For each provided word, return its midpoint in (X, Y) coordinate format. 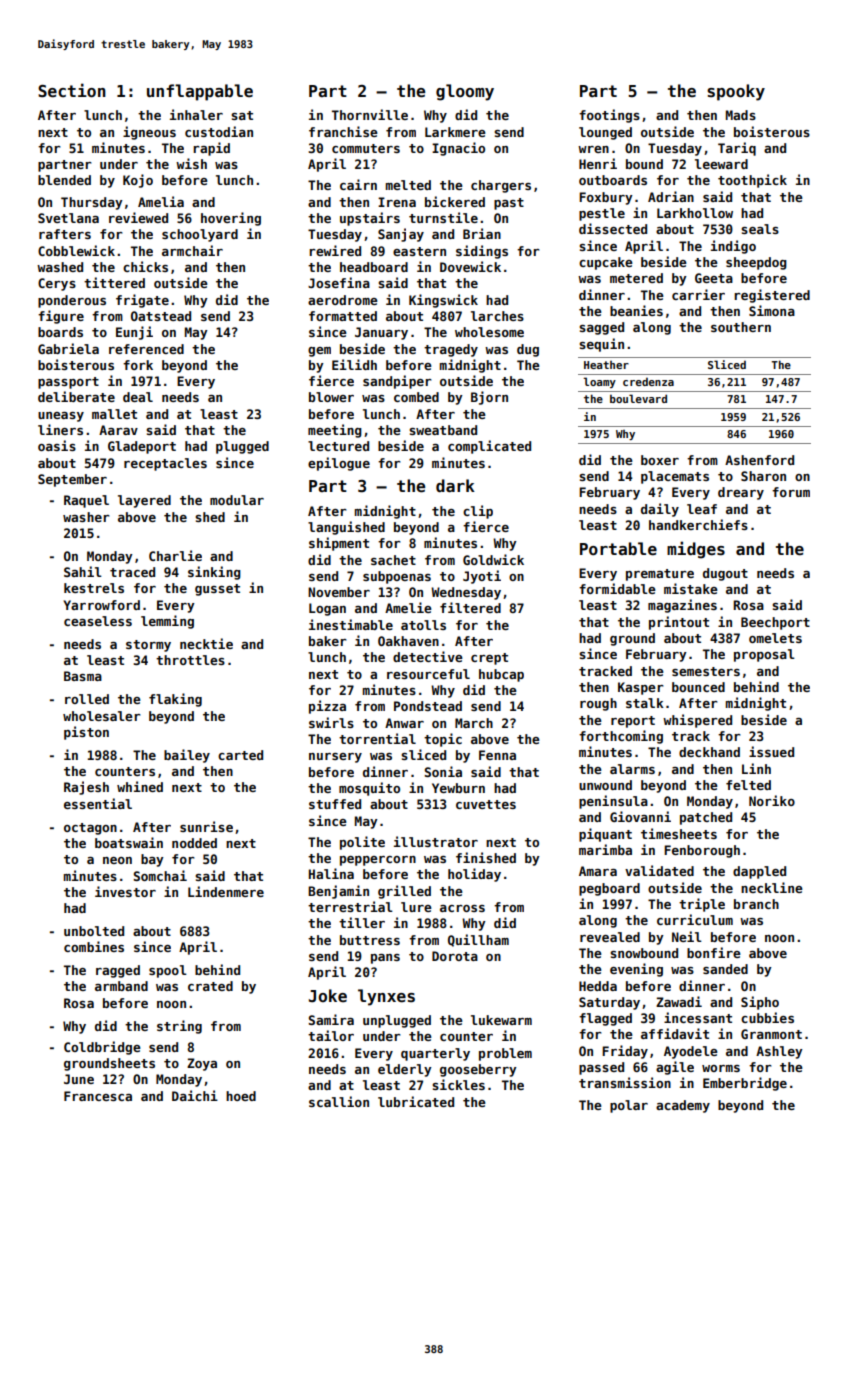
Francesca (98, 1096)
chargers (501, 186)
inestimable (351, 624)
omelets (775, 638)
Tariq (737, 149)
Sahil (83, 571)
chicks (145, 266)
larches (497, 316)
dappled (759, 872)
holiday (474, 875)
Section (72, 90)
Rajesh (86, 788)
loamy (599, 382)
